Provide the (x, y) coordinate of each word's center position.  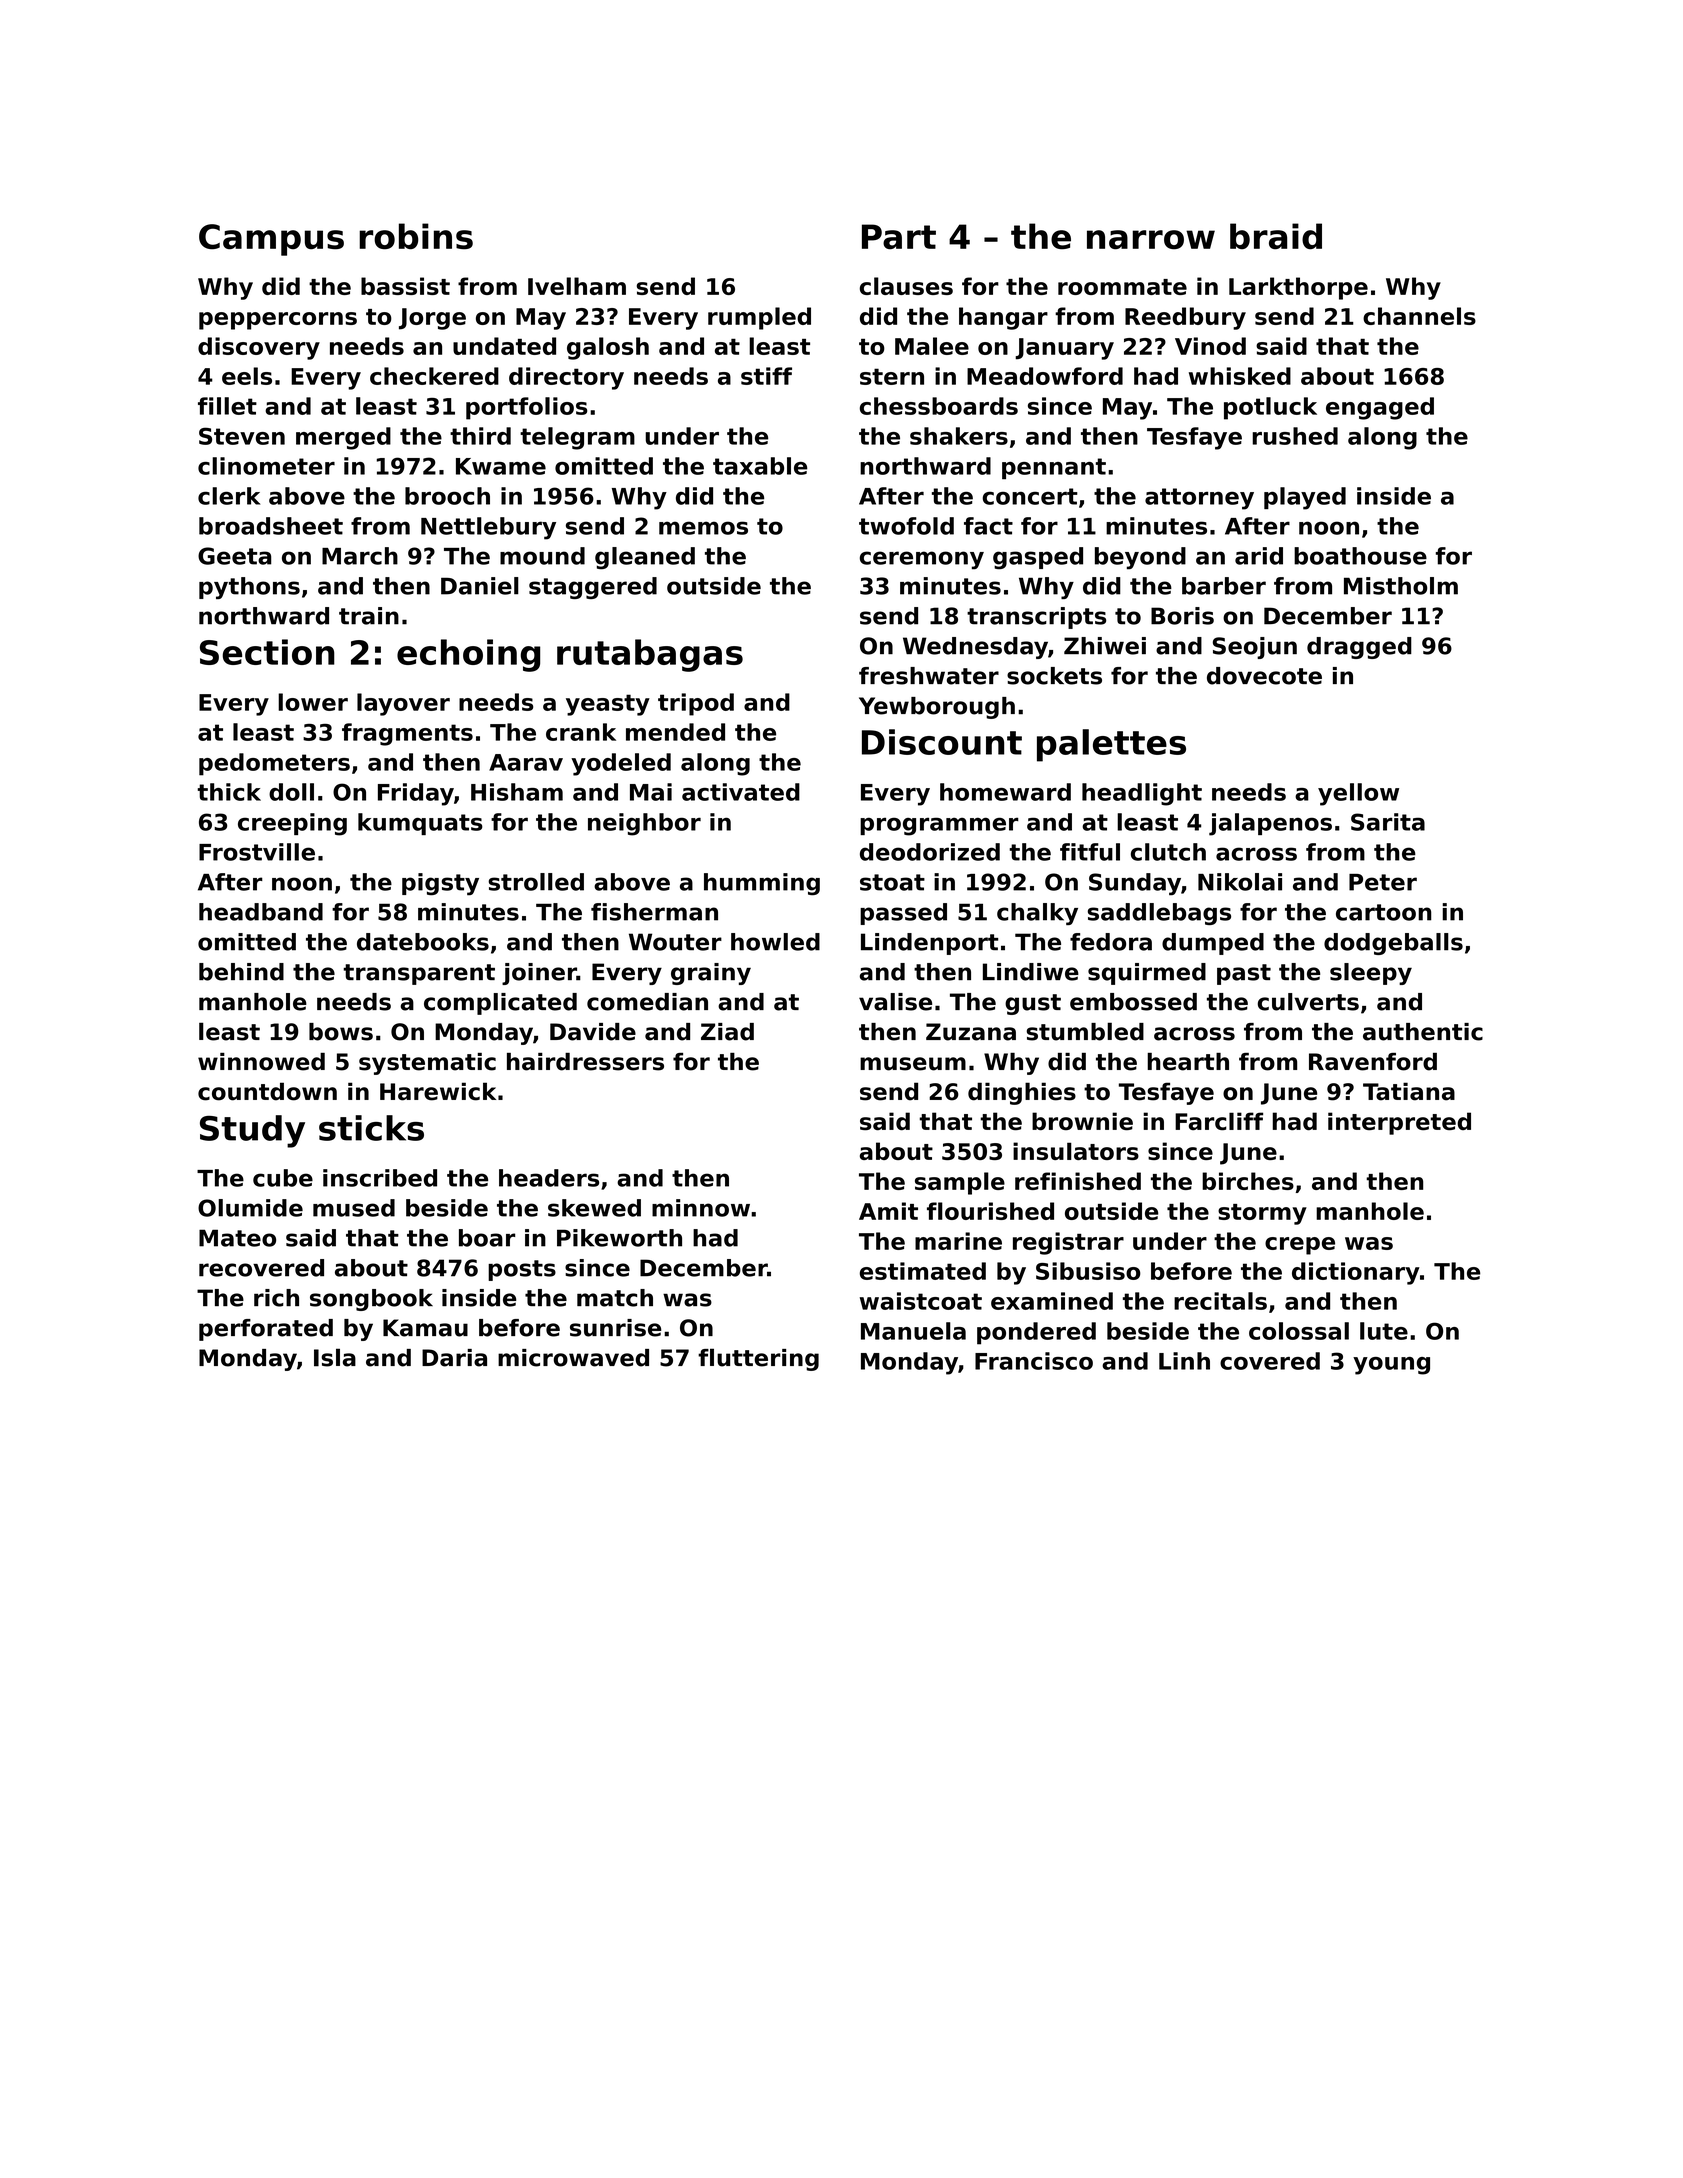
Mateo (237, 1238)
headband (261, 912)
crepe (1300, 1246)
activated (741, 792)
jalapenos (1270, 824)
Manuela (913, 1331)
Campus (271, 240)
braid (1276, 236)
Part (899, 237)
